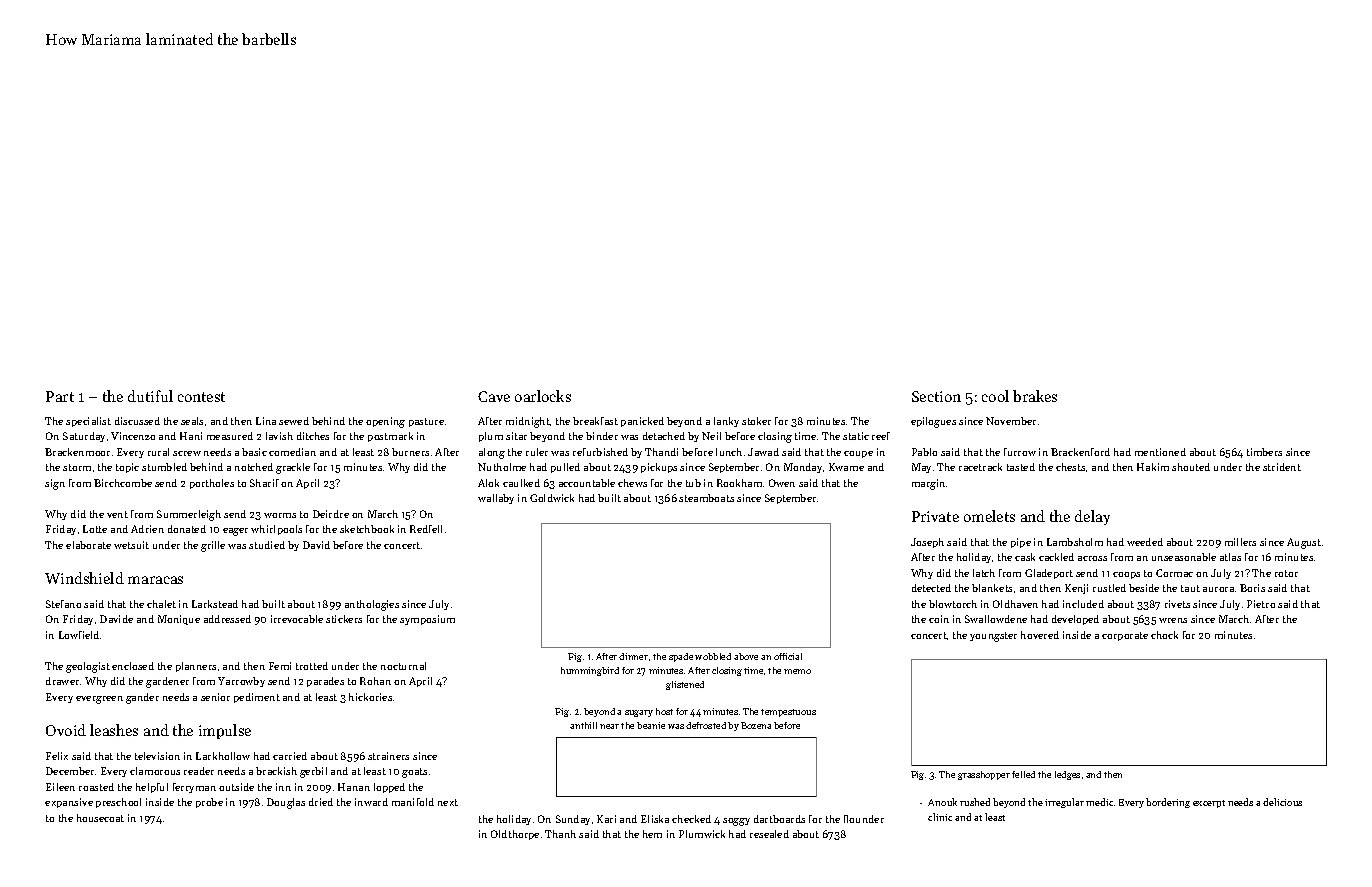  I want to click on brakes, so click(1035, 396).
